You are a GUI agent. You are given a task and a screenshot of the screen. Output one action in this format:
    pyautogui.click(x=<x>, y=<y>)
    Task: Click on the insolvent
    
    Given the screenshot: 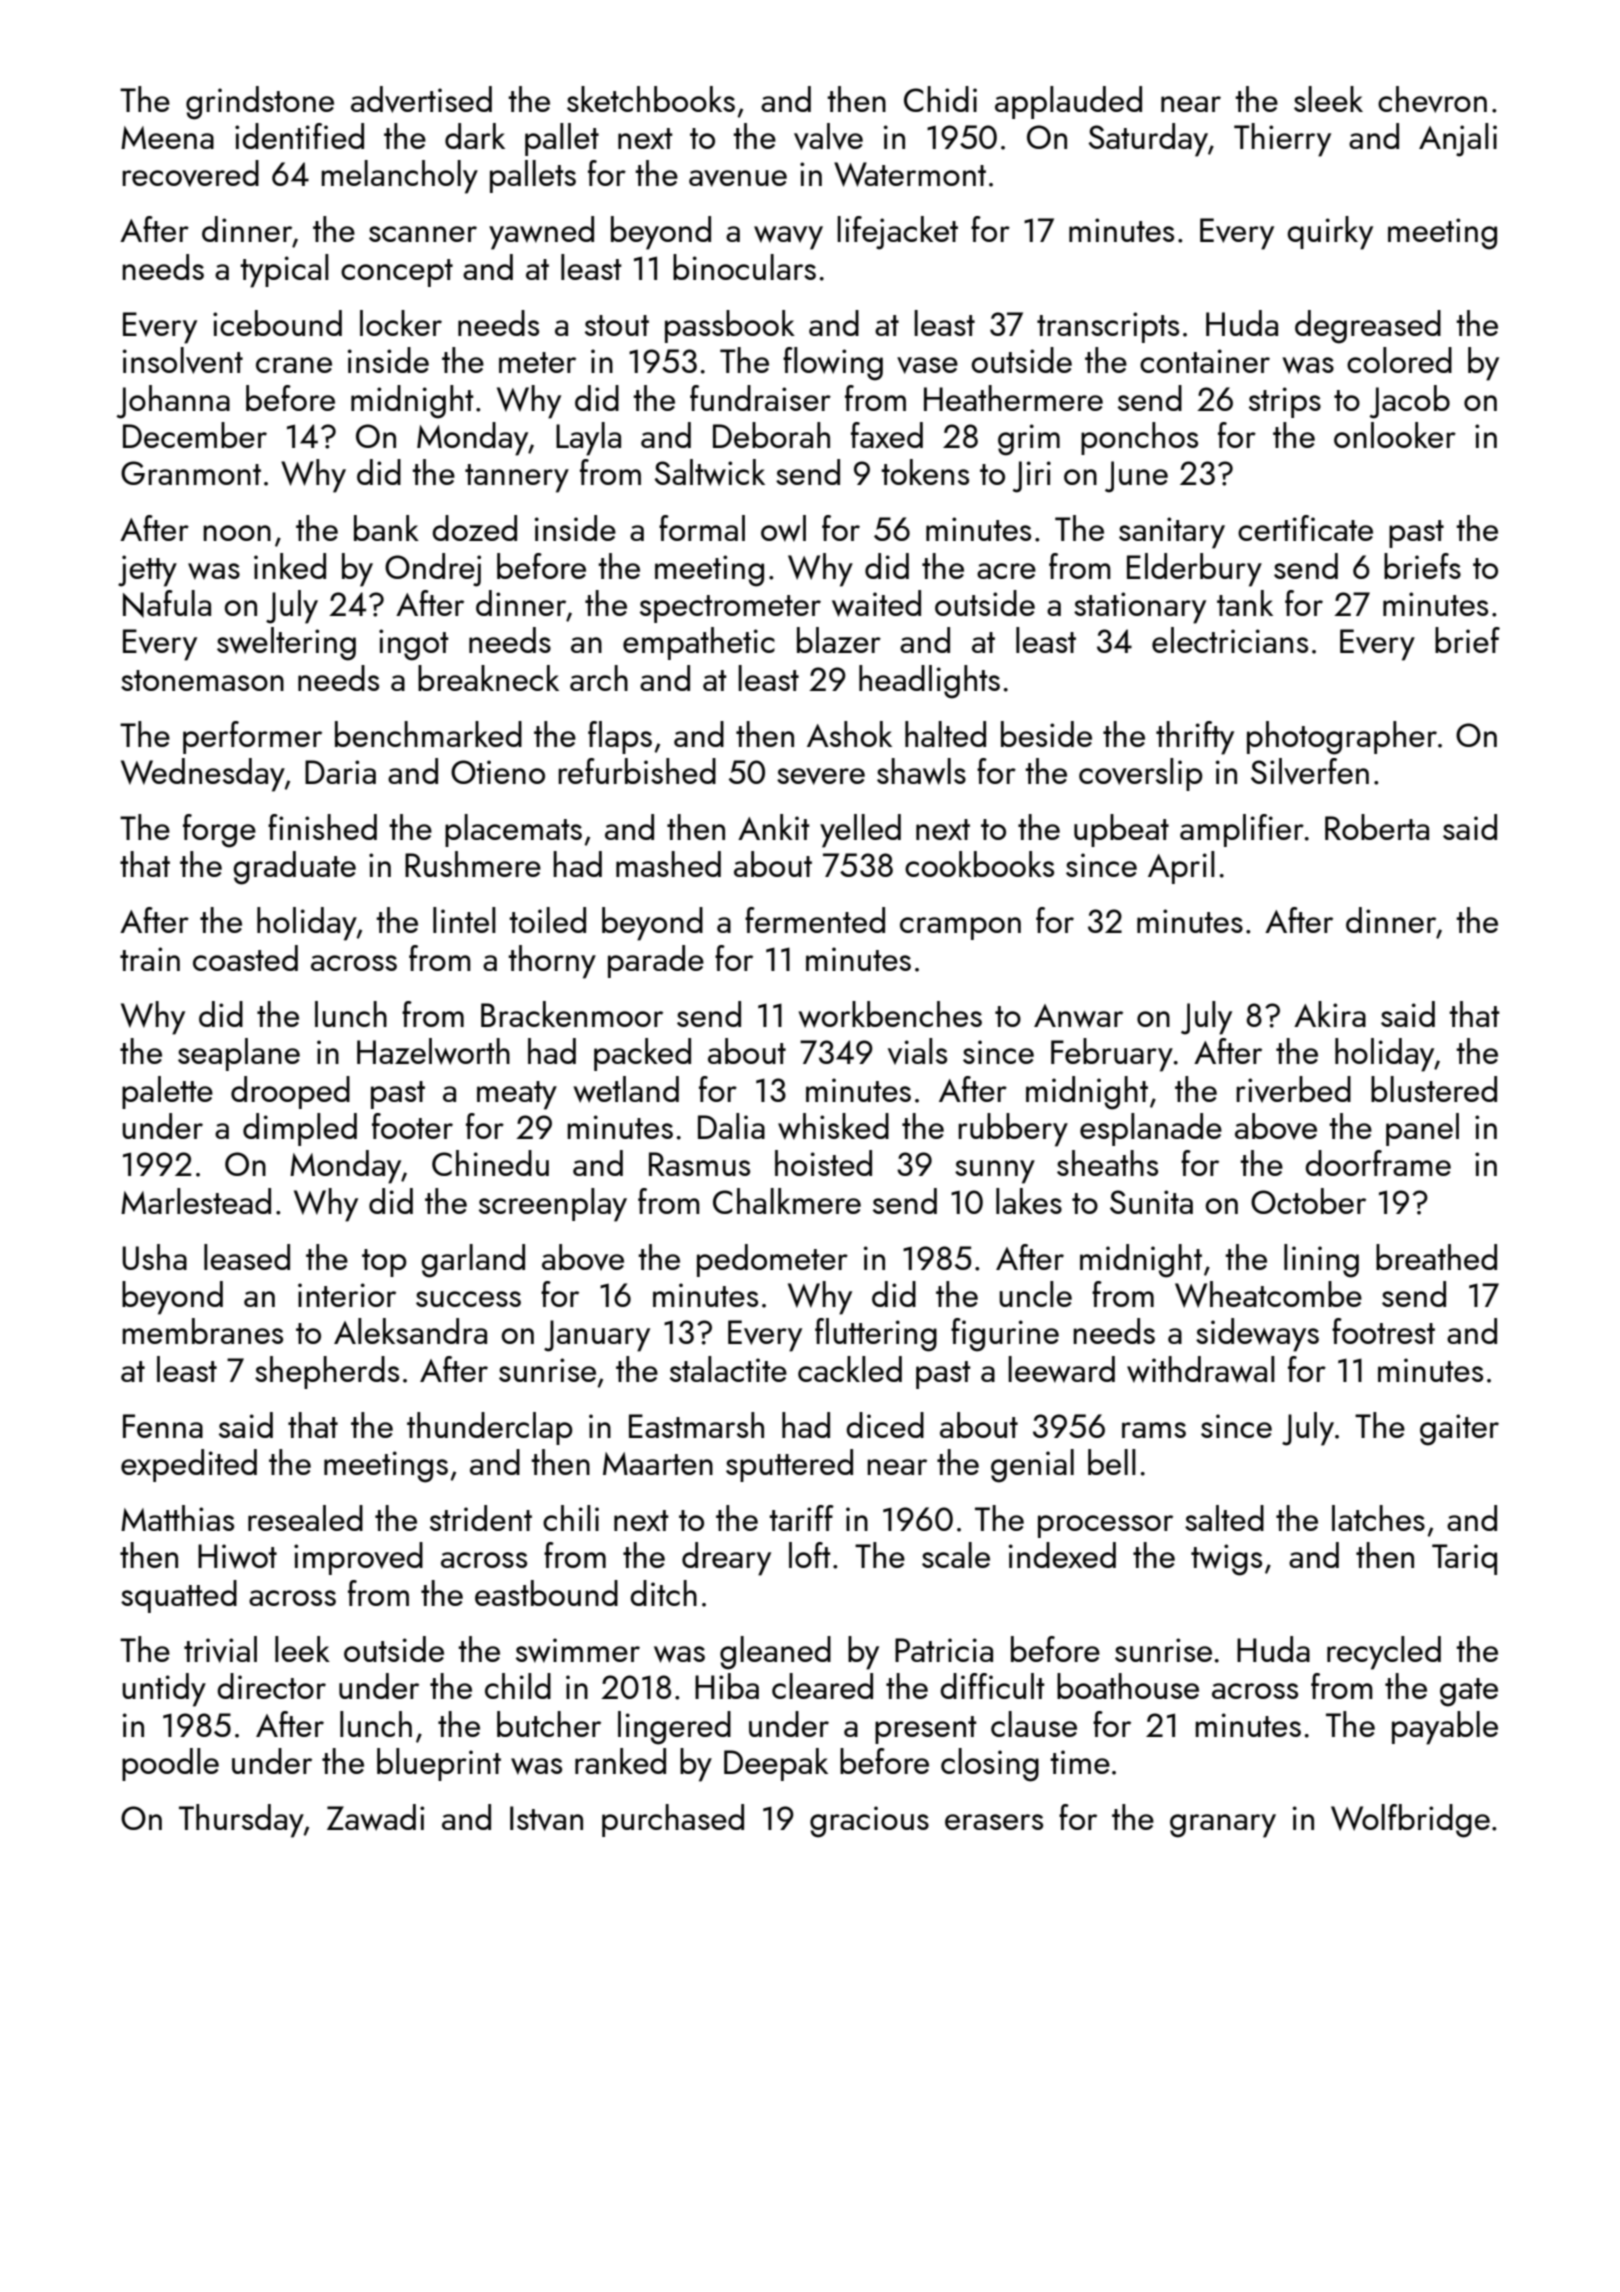 What is the action you would take?
    pyautogui.click(x=183, y=360)
